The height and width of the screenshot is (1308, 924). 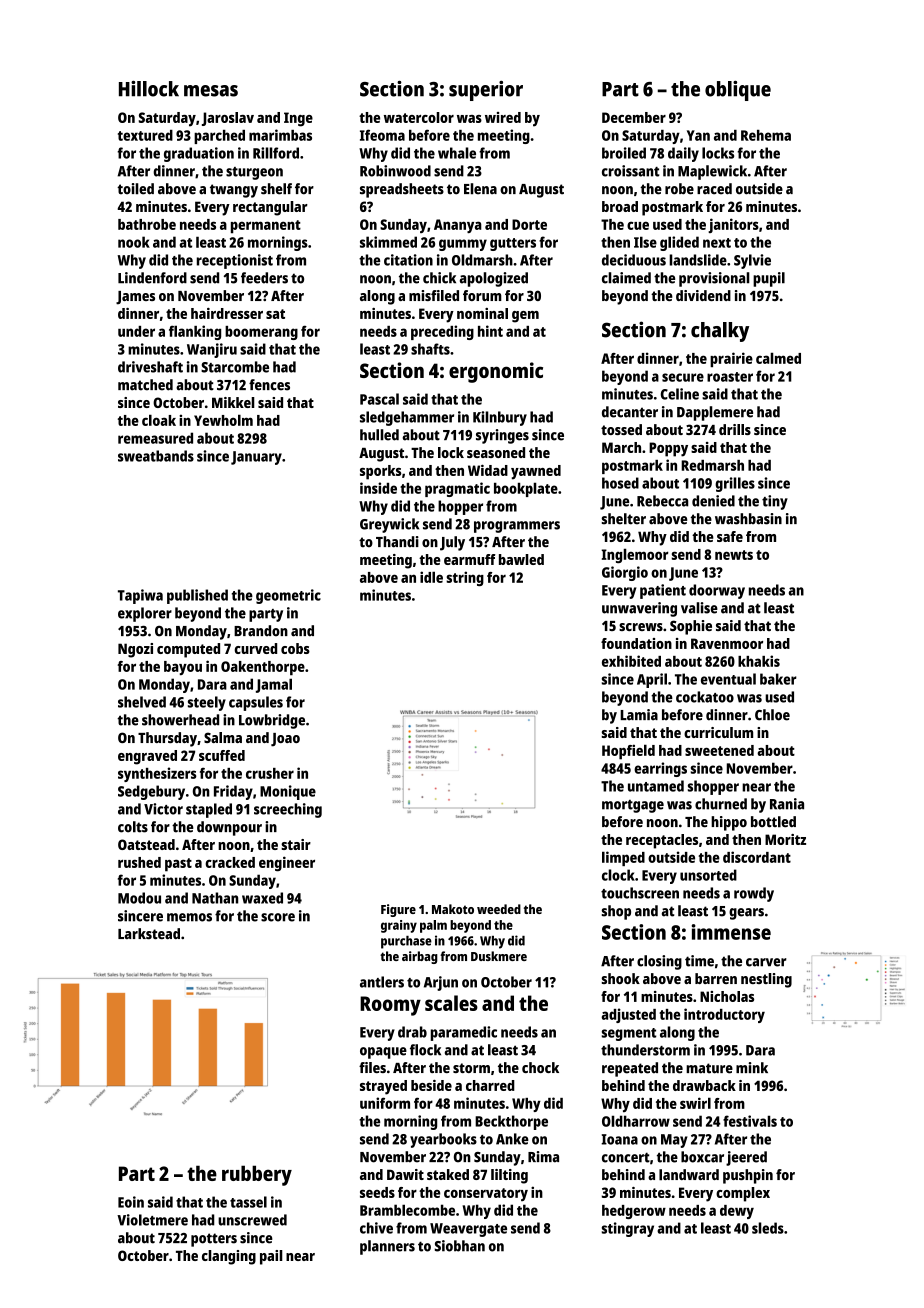 What do you see at coordinates (248, 1202) in the screenshot?
I see `tassel` at bounding box center [248, 1202].
